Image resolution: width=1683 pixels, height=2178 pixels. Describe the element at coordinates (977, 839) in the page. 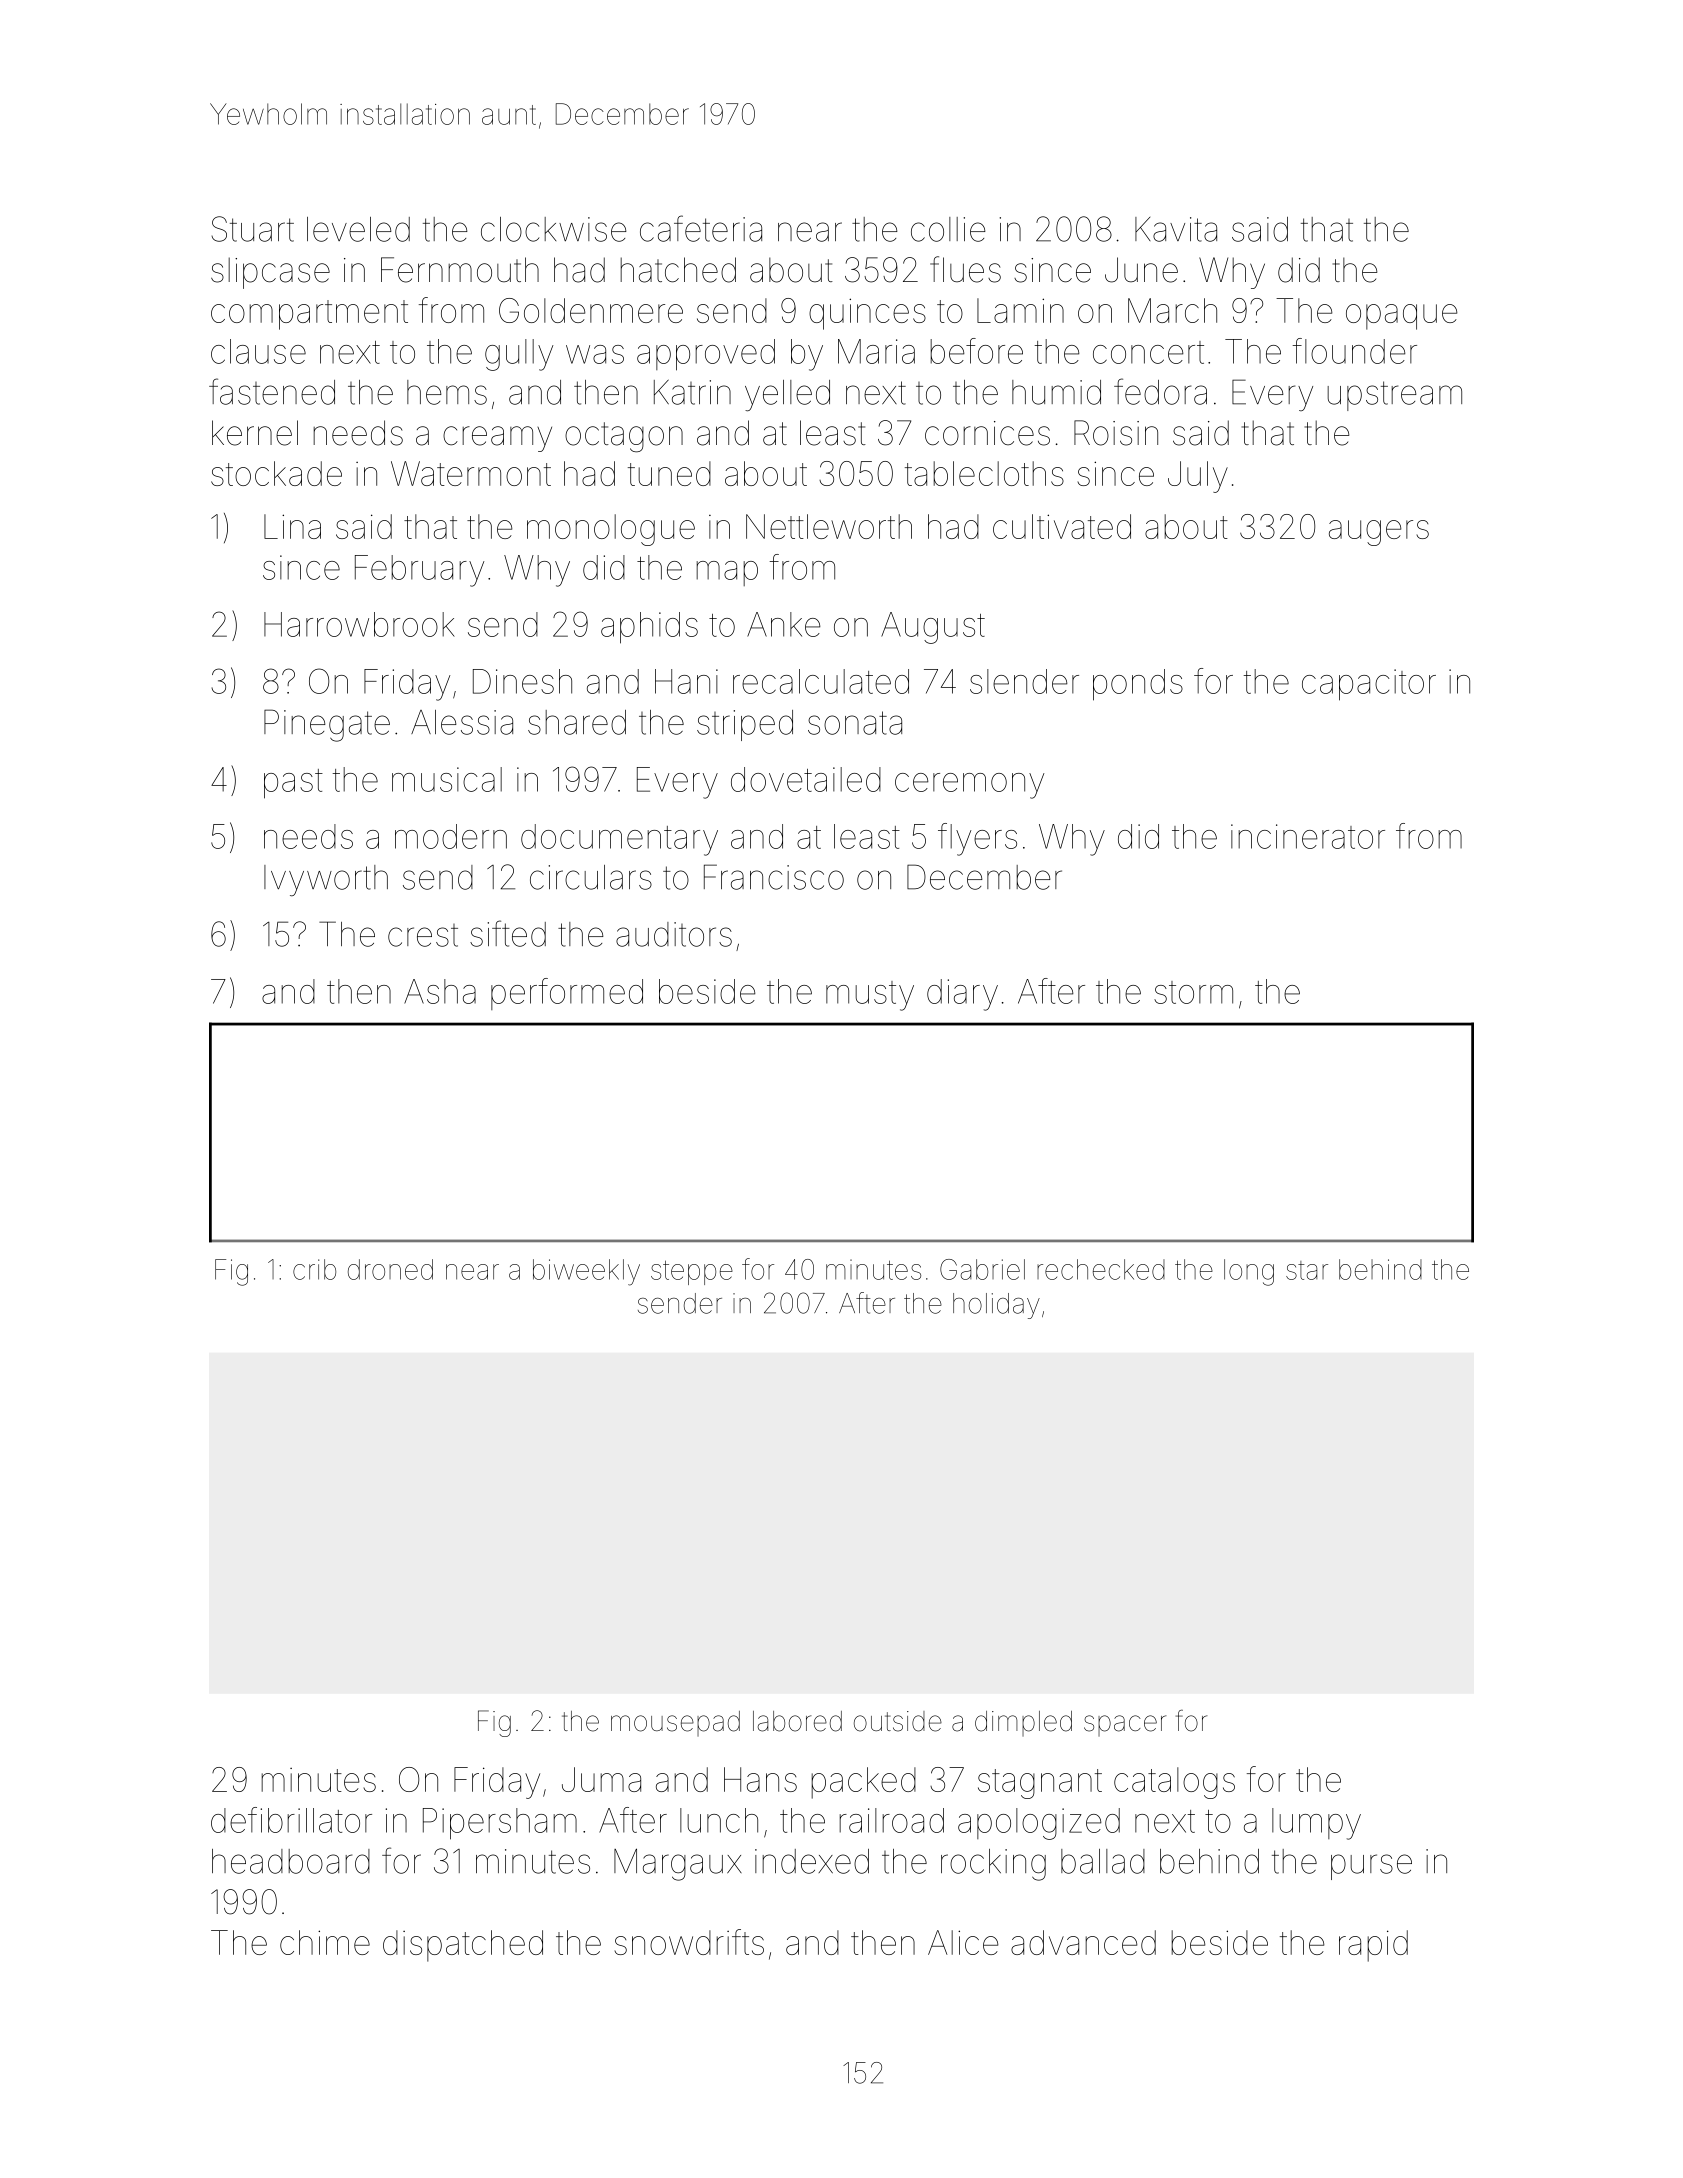

I see `flyers` at that location.
